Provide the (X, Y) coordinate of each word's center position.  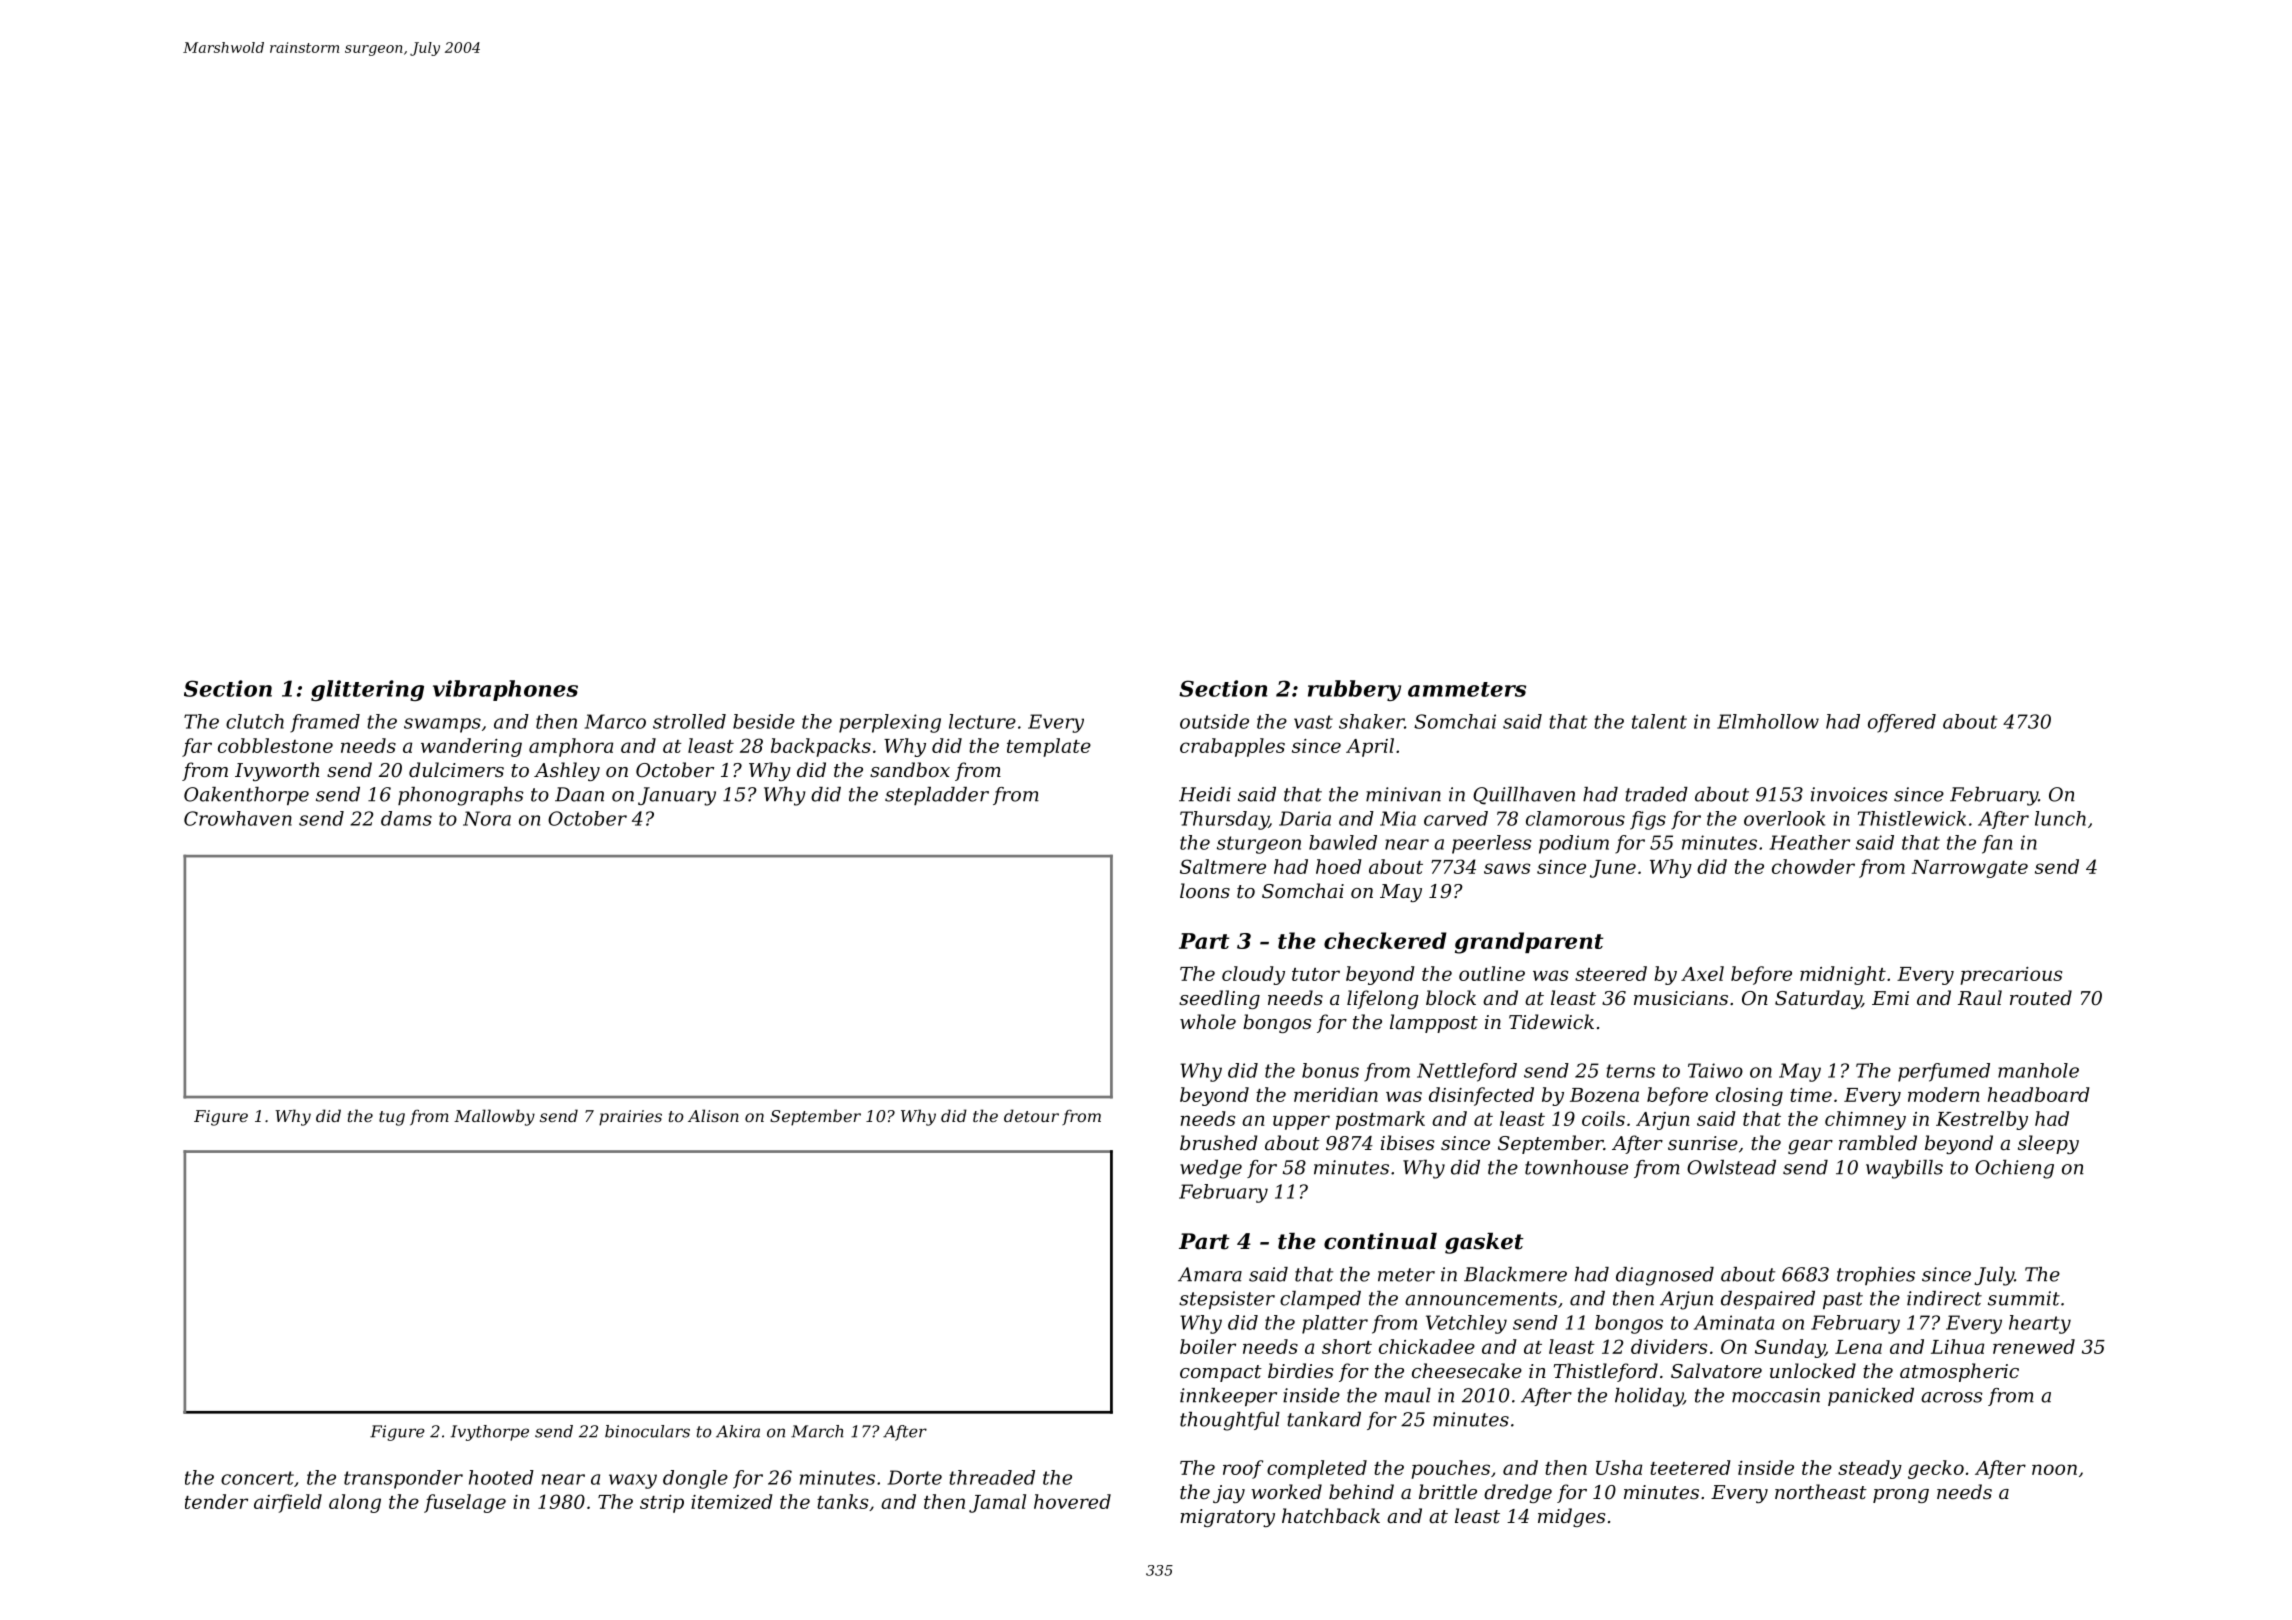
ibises (1407, 1142)
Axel (1702, 973)
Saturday (1818, 999)
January (677, 796)
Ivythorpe (490, 1433)
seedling (1219, 999)
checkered (1385, 940)
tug (392, 1118)
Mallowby (494, 1117)
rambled (1878, 1142)
